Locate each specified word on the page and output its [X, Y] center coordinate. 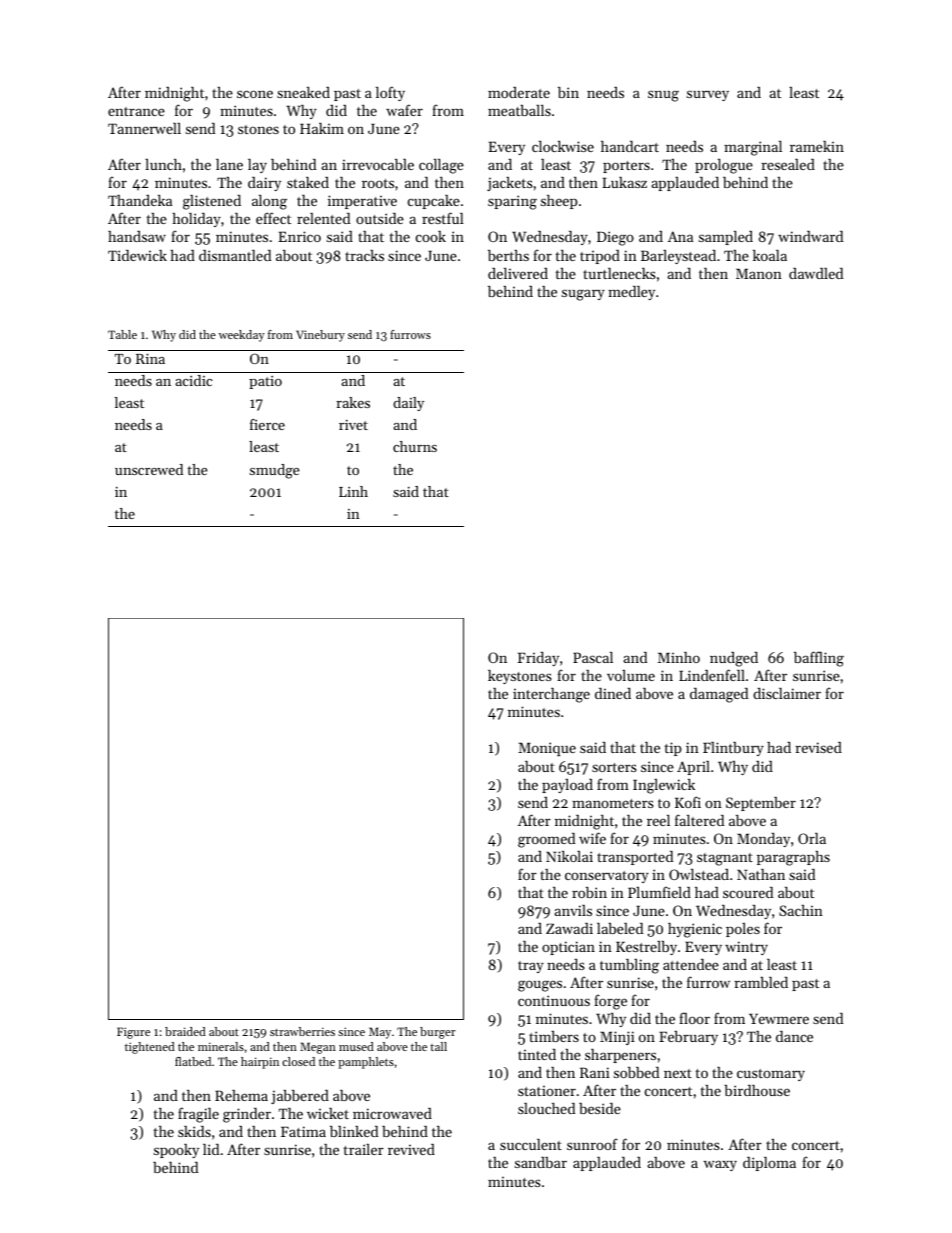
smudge [275, 471]
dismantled [235, 255]
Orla [812, 838]
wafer [404, 110]
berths [508, 255]
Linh [353, 491]
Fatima [303, 1131]
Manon [759, 273]
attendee [691, 964]
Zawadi [569, 928]
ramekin [817, 146]
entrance [136, 111]
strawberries [302, 1031]
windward [810, 236]
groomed [546, 840]
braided [185, 1031]
